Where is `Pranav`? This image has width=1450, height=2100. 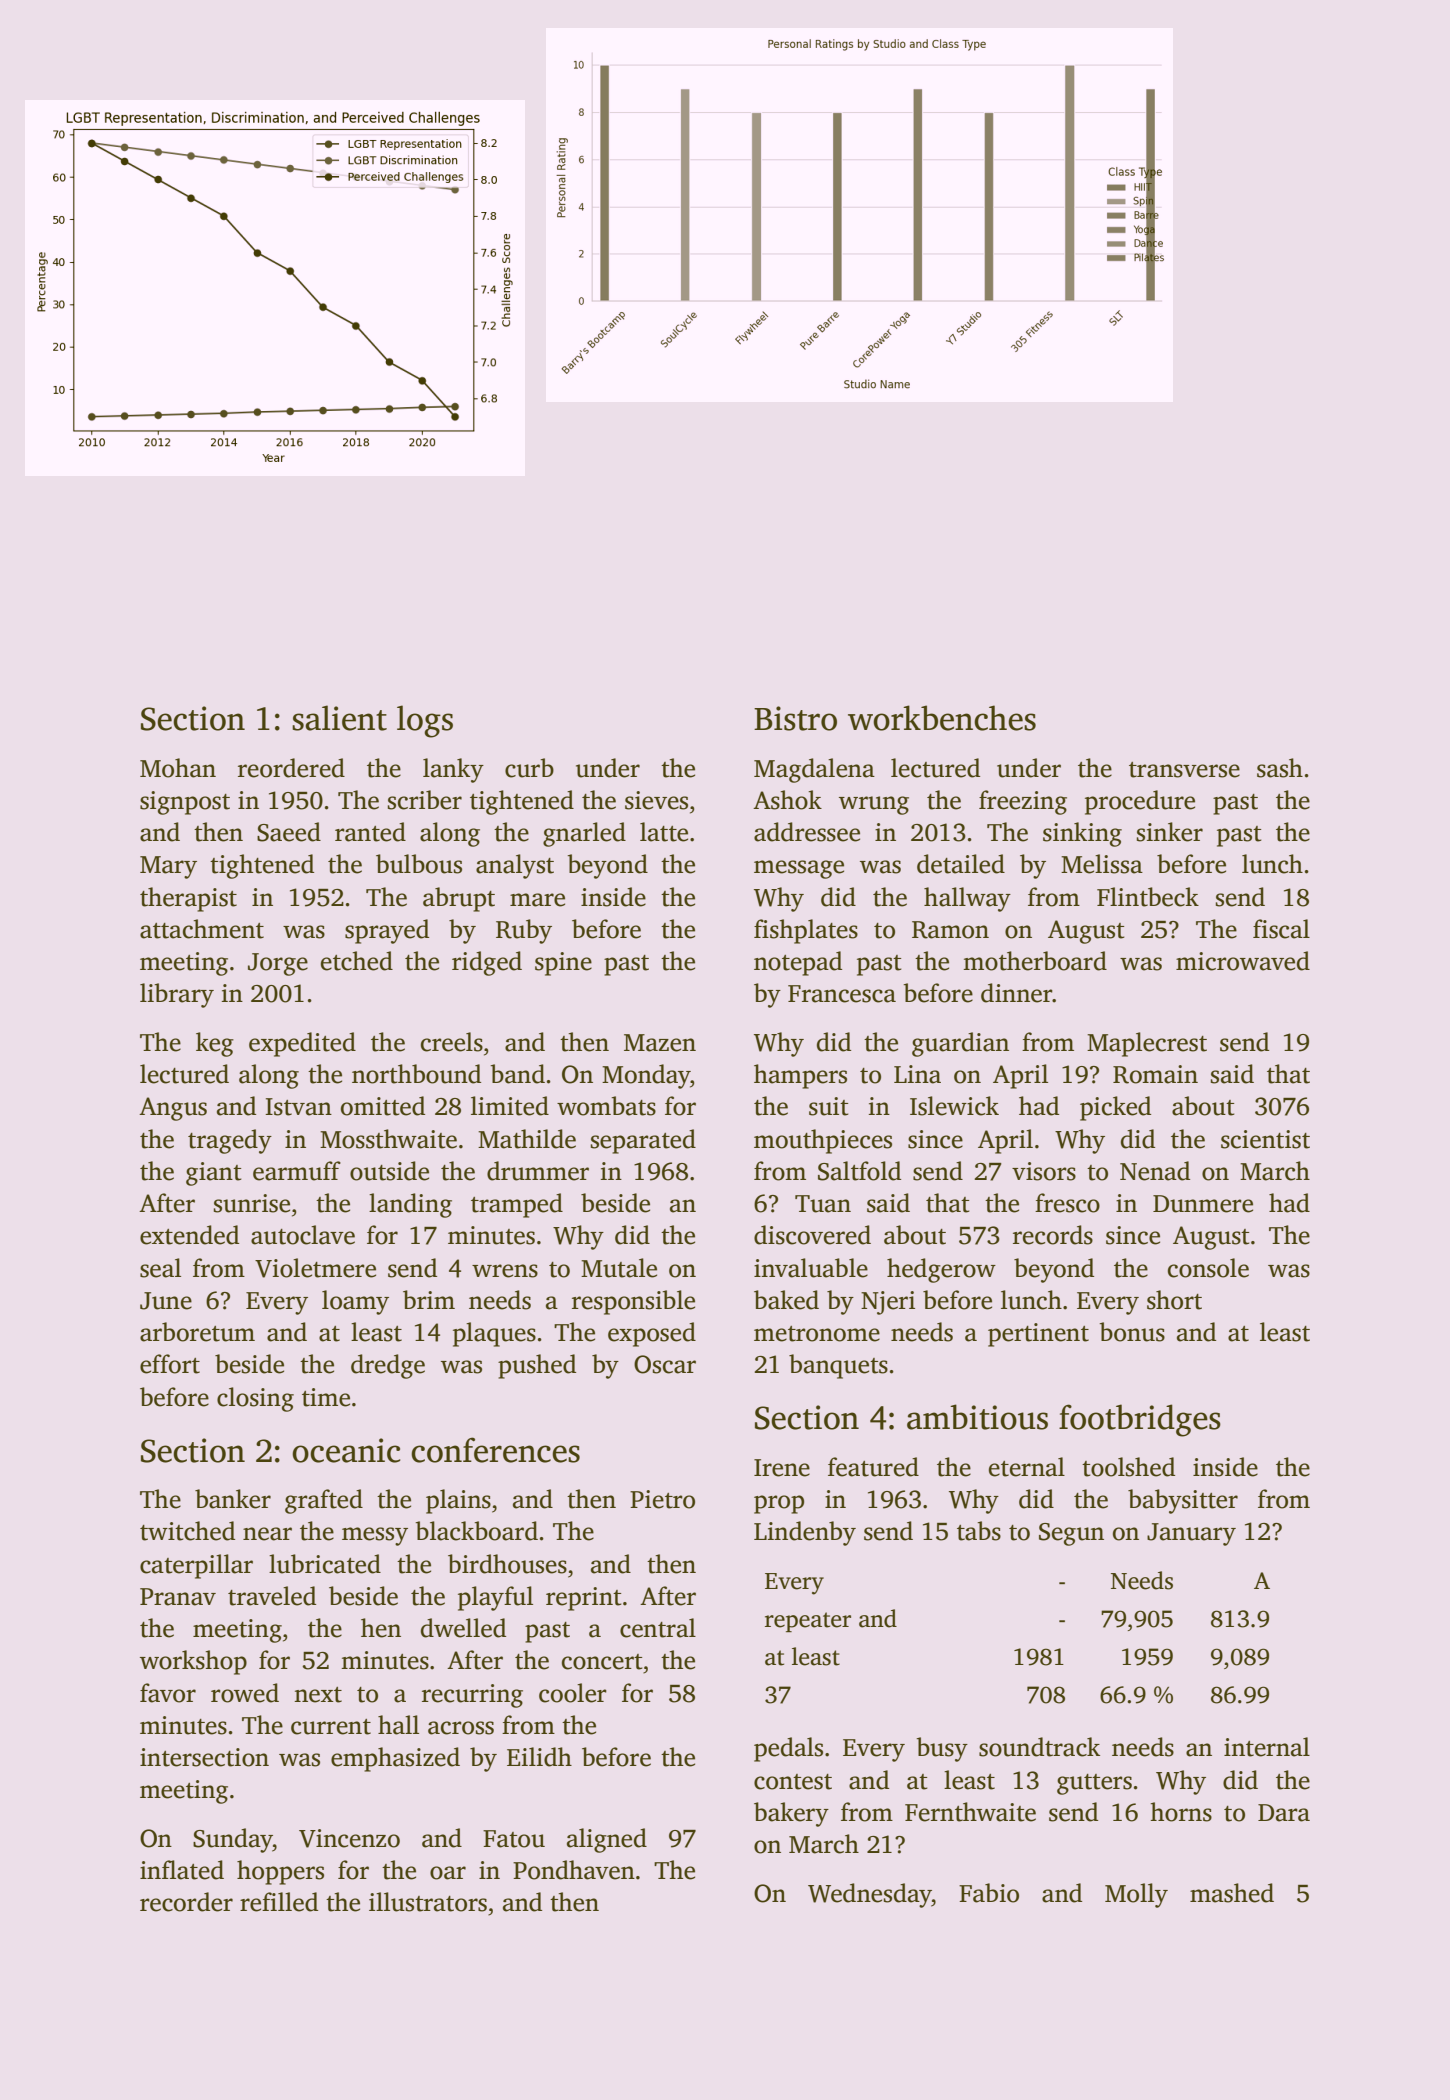 Pranav is located at coordinates (178, 1597).
